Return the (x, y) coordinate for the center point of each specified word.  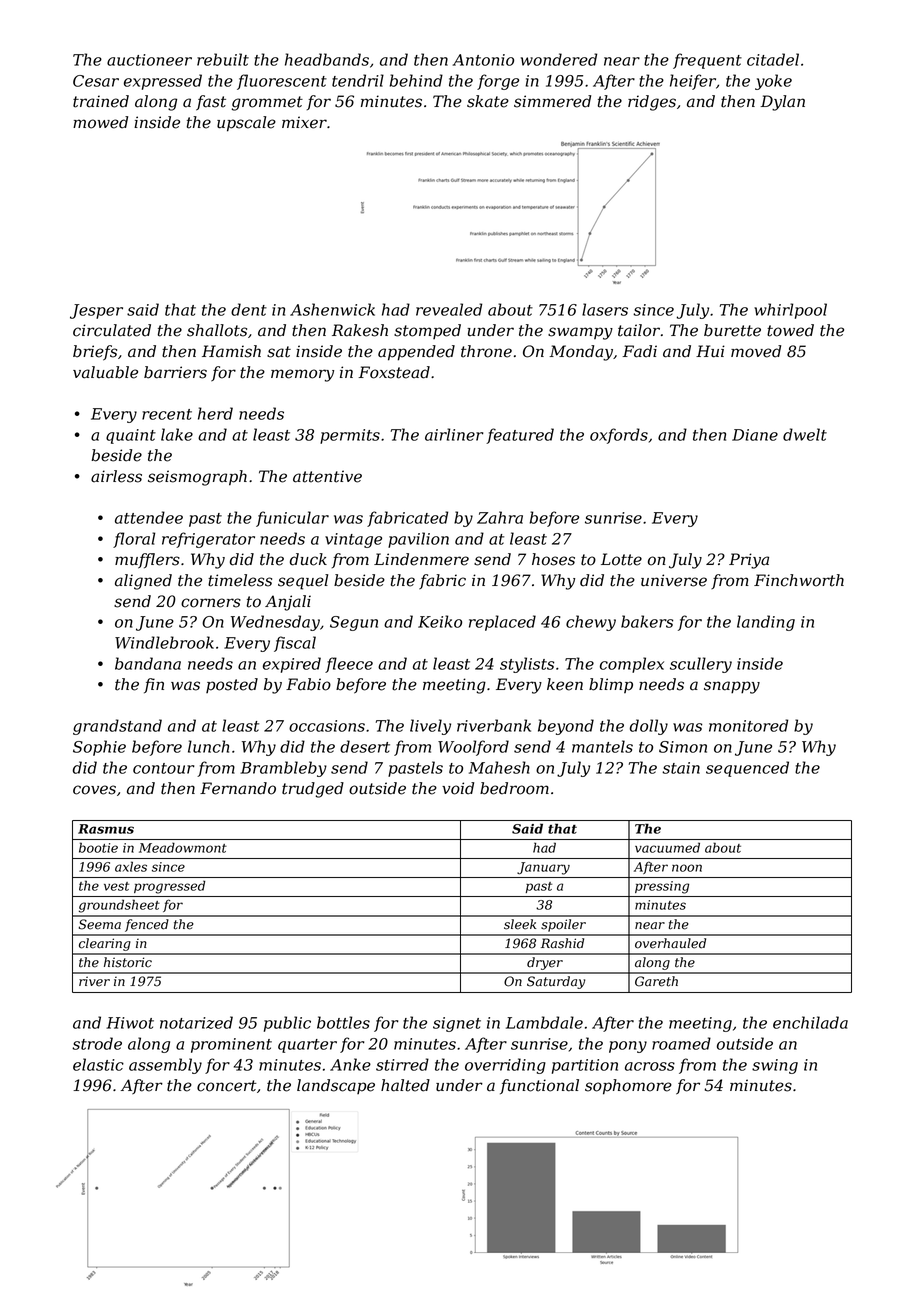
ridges (652, 103)
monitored (748, 725)
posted (232, 685)
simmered (552, 101)
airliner (454, 434)
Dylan (782, 103)
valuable (105, 372)
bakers (647, 621)
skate (488, 101)
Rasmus (106, 829)
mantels (602, 746)
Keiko (440, 621)
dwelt (805, 434)
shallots (217, 330)
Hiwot (130, 1023)
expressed (163, 82)
